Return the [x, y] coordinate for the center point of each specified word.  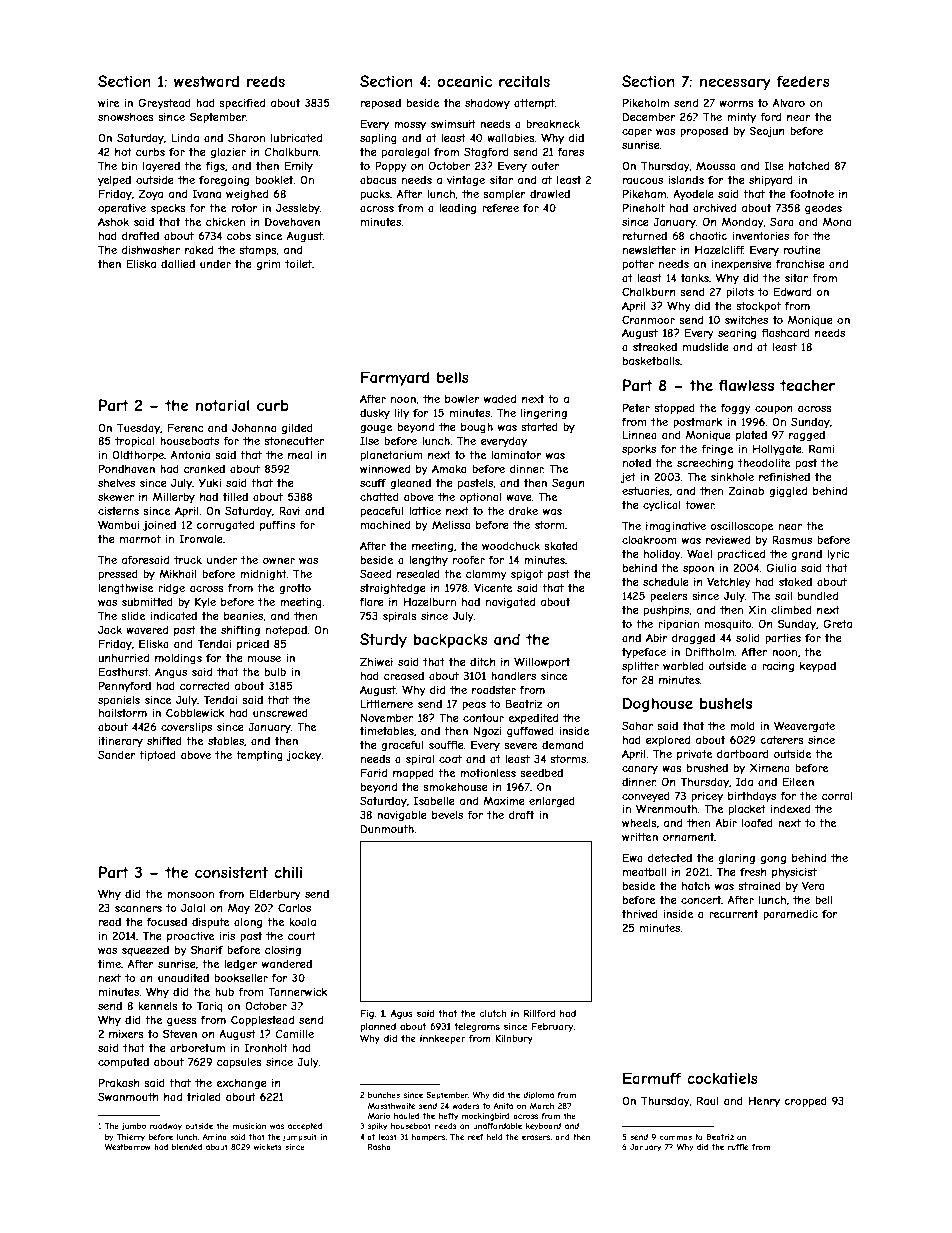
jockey [304, 755]
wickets [268, 1147]
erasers [536, 1138]
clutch [492, 1013]
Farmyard [395, 378]
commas [676, 1137]
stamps [258, 251]
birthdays [752, 797]
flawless [746, 385]
